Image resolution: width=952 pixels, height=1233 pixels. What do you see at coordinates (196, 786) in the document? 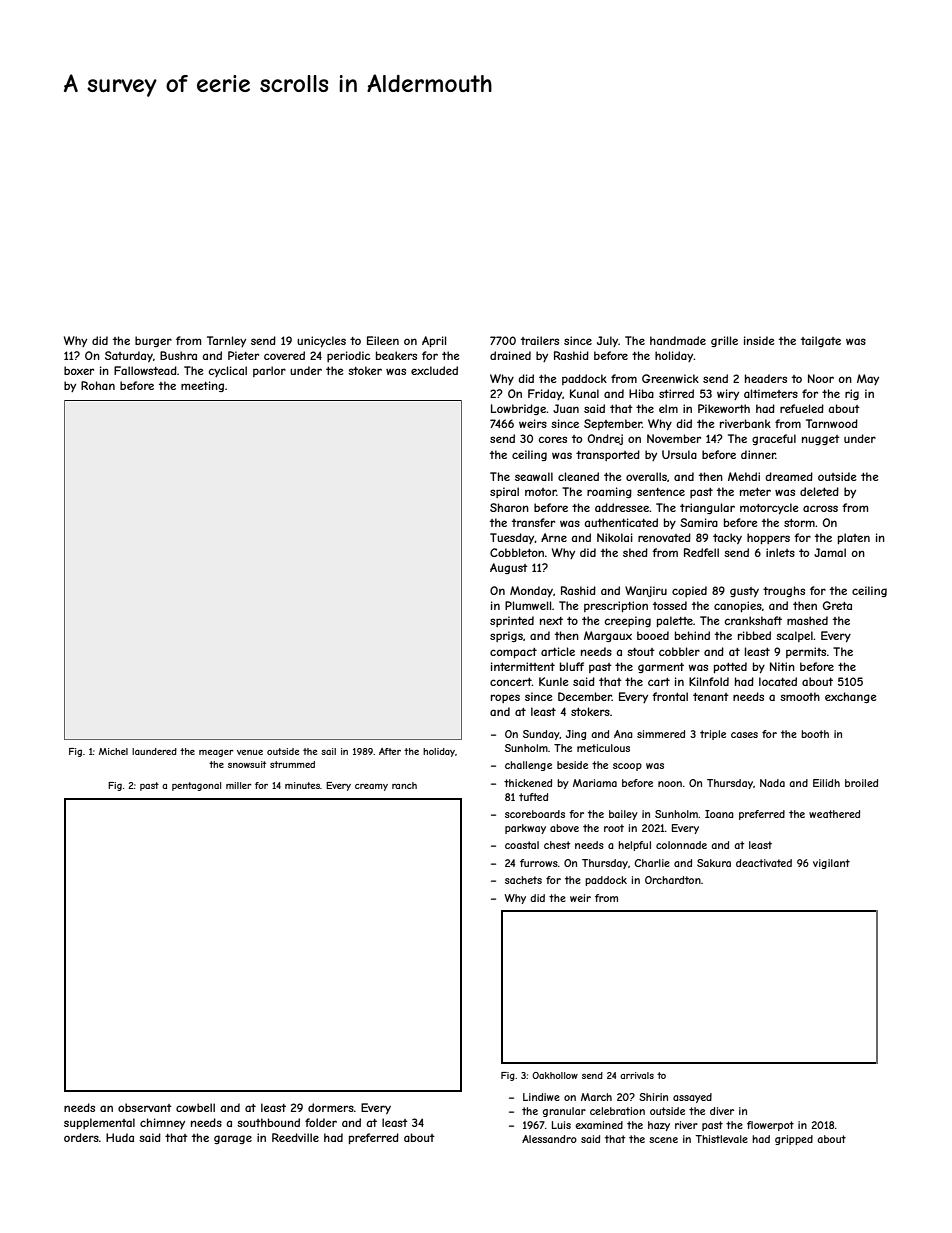
I see `pentagonal` at bounding box center [196, 786].
